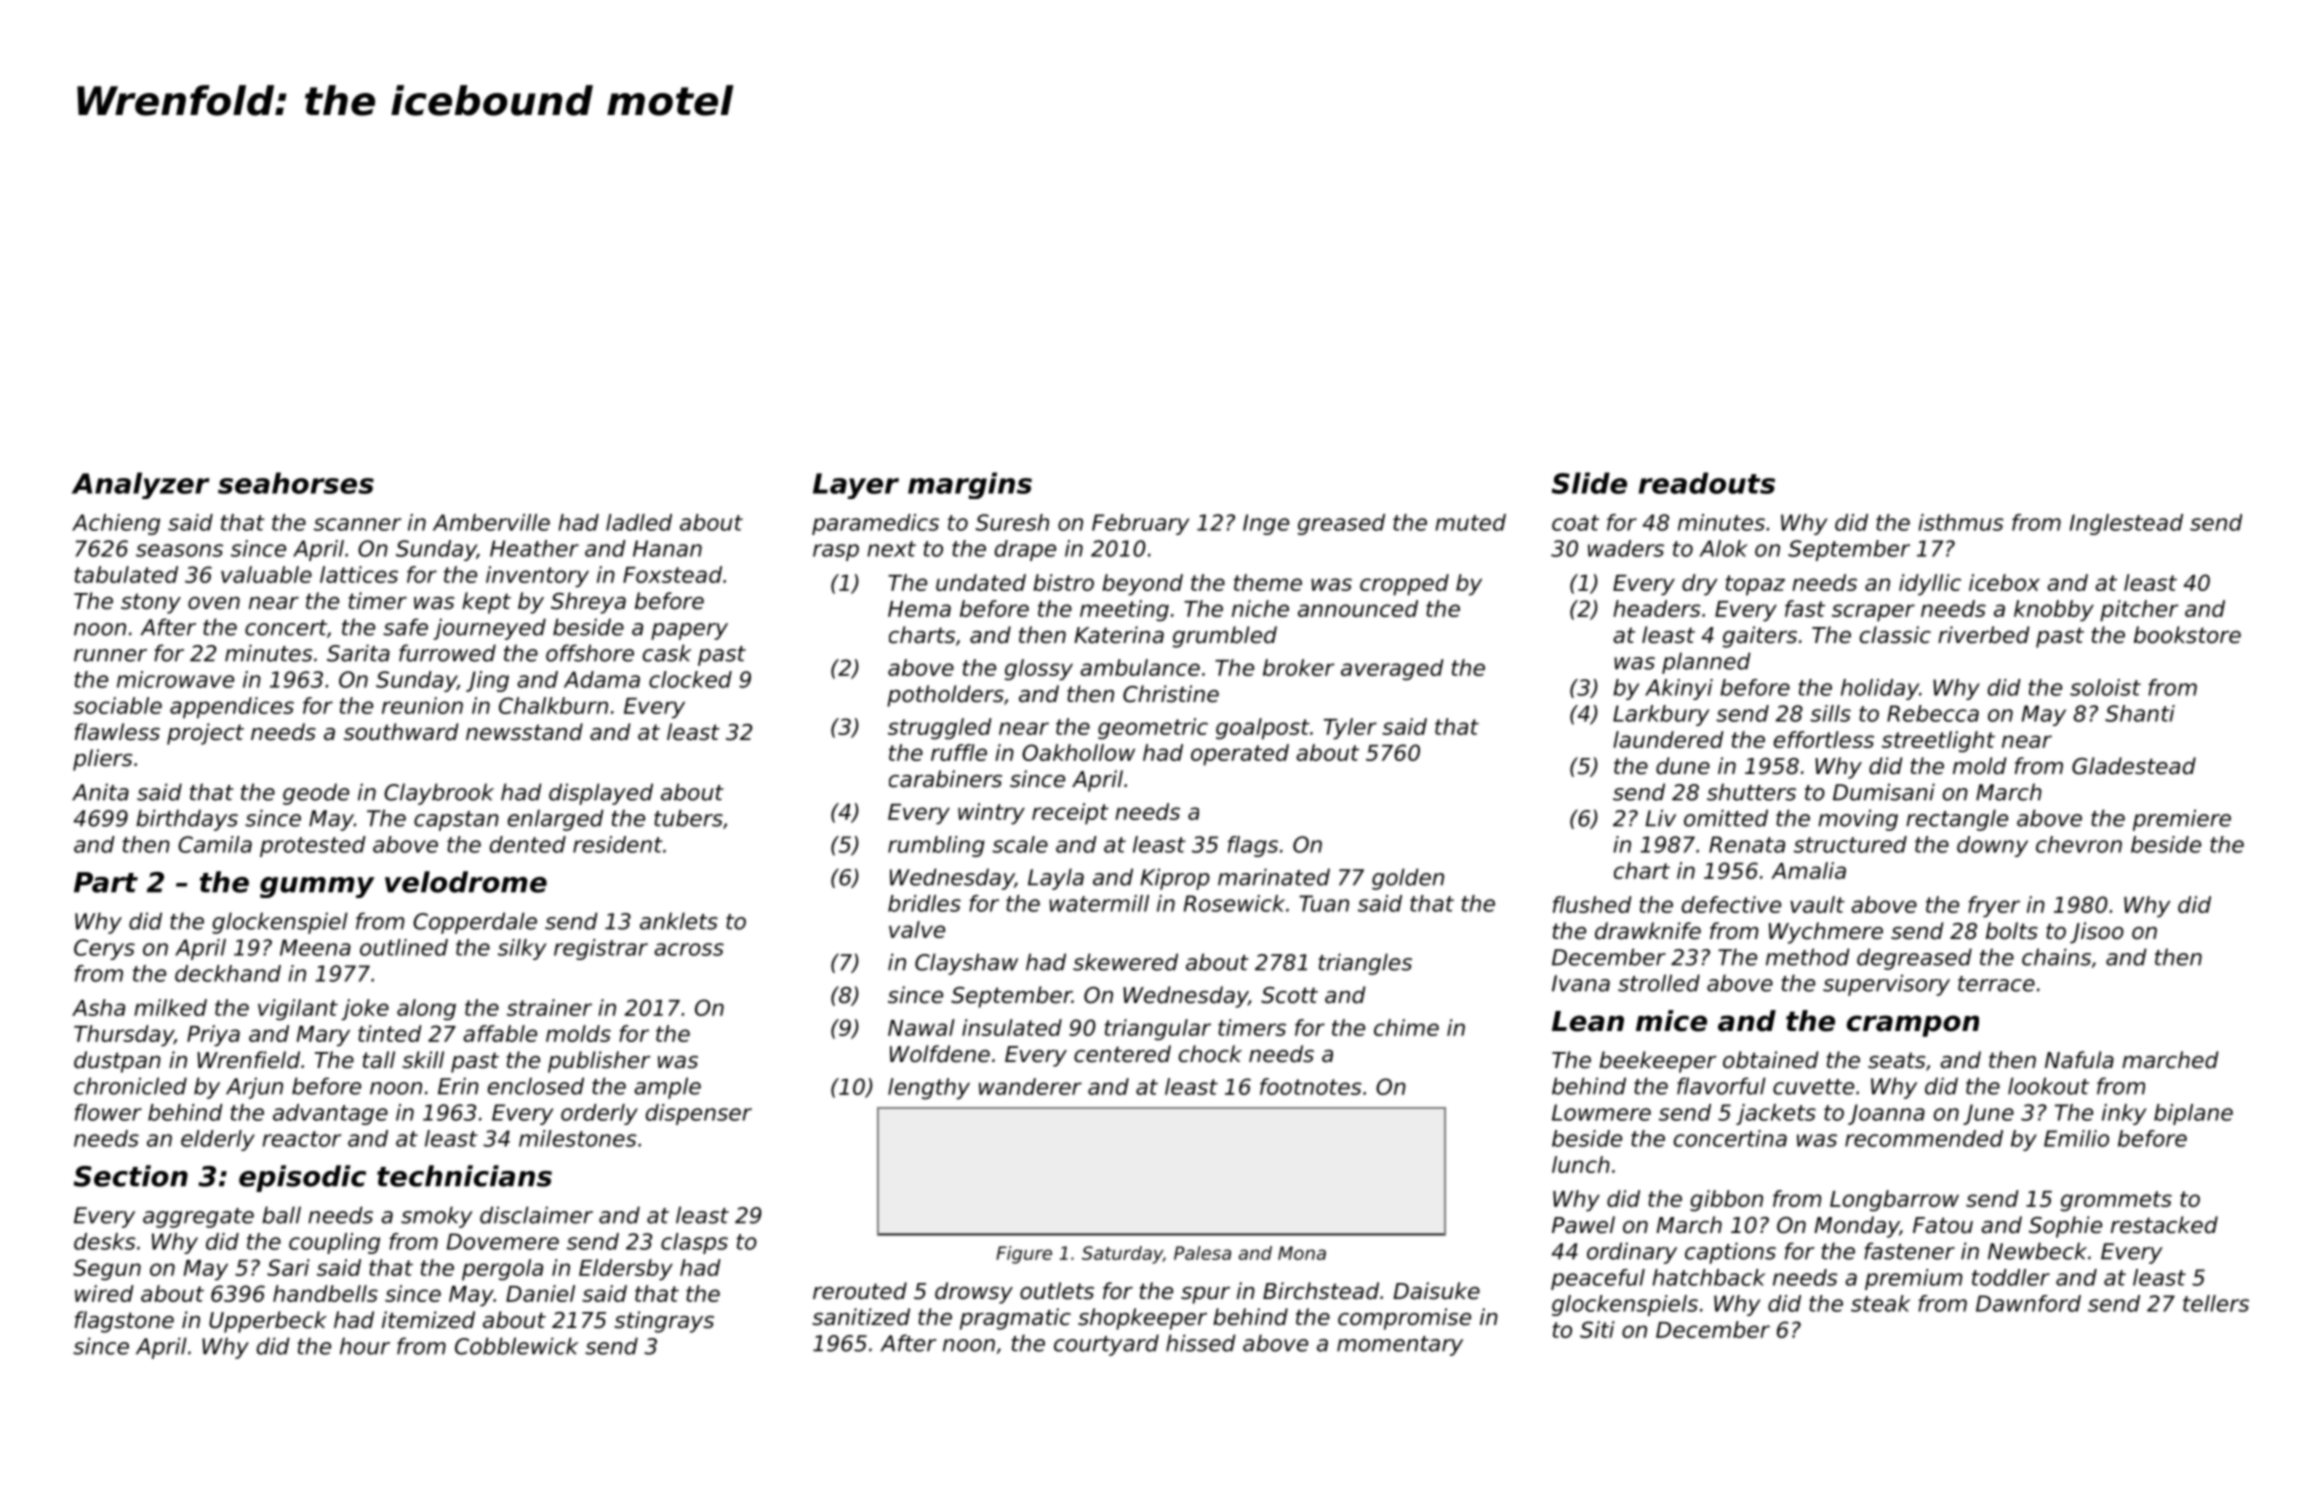 Image resolution: width=2323 pixels, height=1503 pixels. Describe the element at coordinates (131, 1176) in the page. I see `Section` at that location.
